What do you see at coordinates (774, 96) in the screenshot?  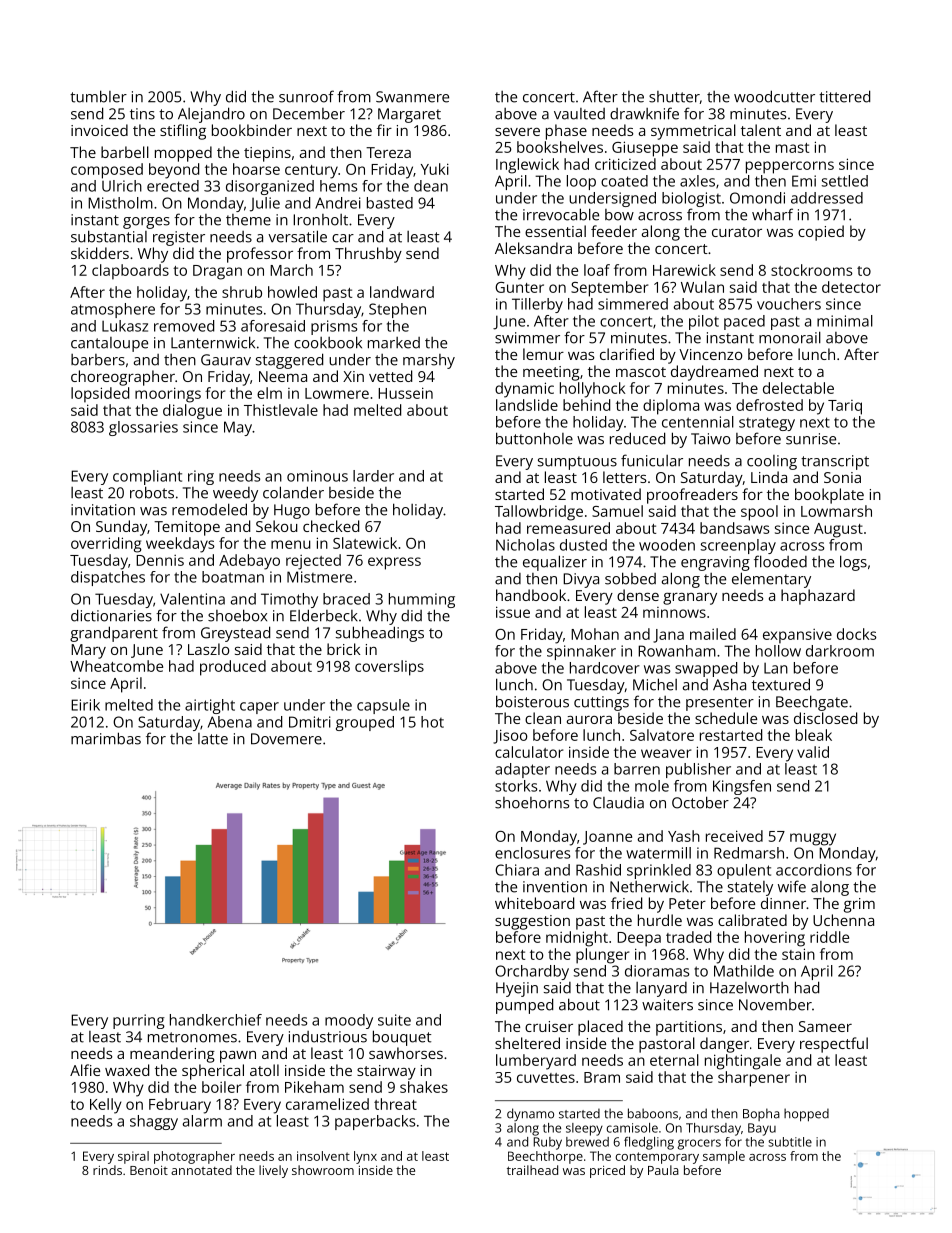 I see `woodcutter` at bounding box center [774, 96].
